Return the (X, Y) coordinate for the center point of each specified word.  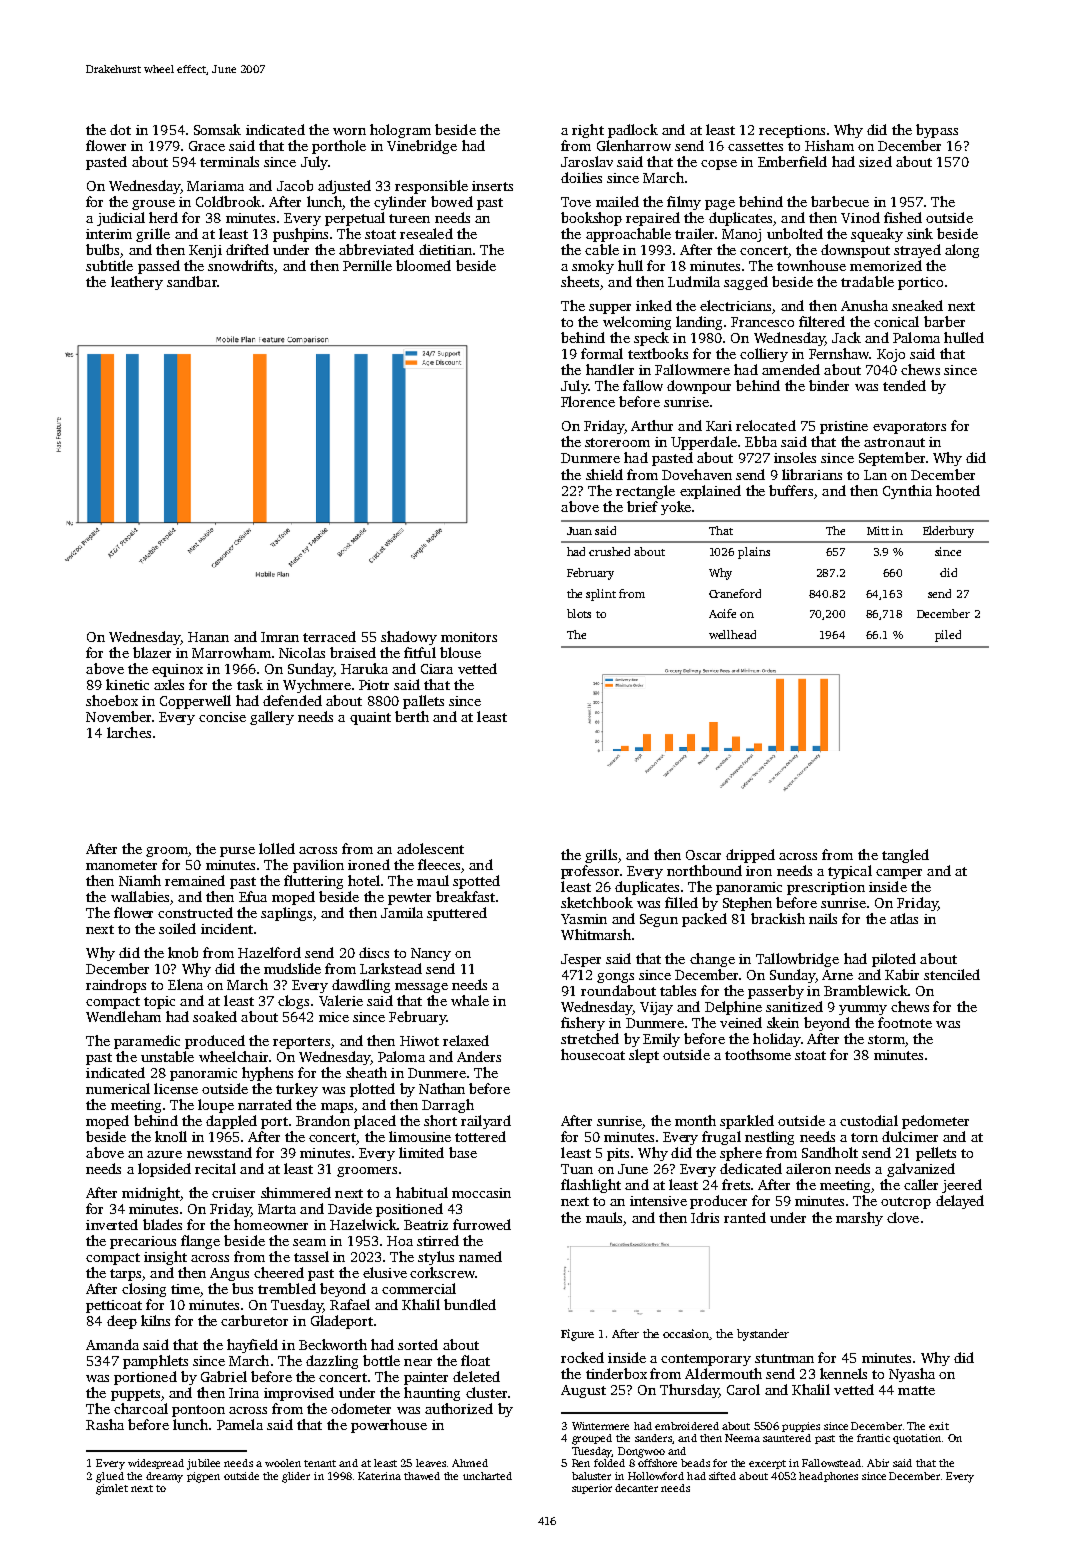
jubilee (203, 1464)
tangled (905, 856)
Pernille (367, 265)
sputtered (457, 914)
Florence (588, 401)
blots (579, 613)
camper (899, 874)
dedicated (751, 1168)
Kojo (891, 355)
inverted (112, 1224)
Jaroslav (587, 161)
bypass (937, 131)
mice (334, 1017)
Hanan (208, 637)
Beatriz (426, 1225)
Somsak (217, 129)
